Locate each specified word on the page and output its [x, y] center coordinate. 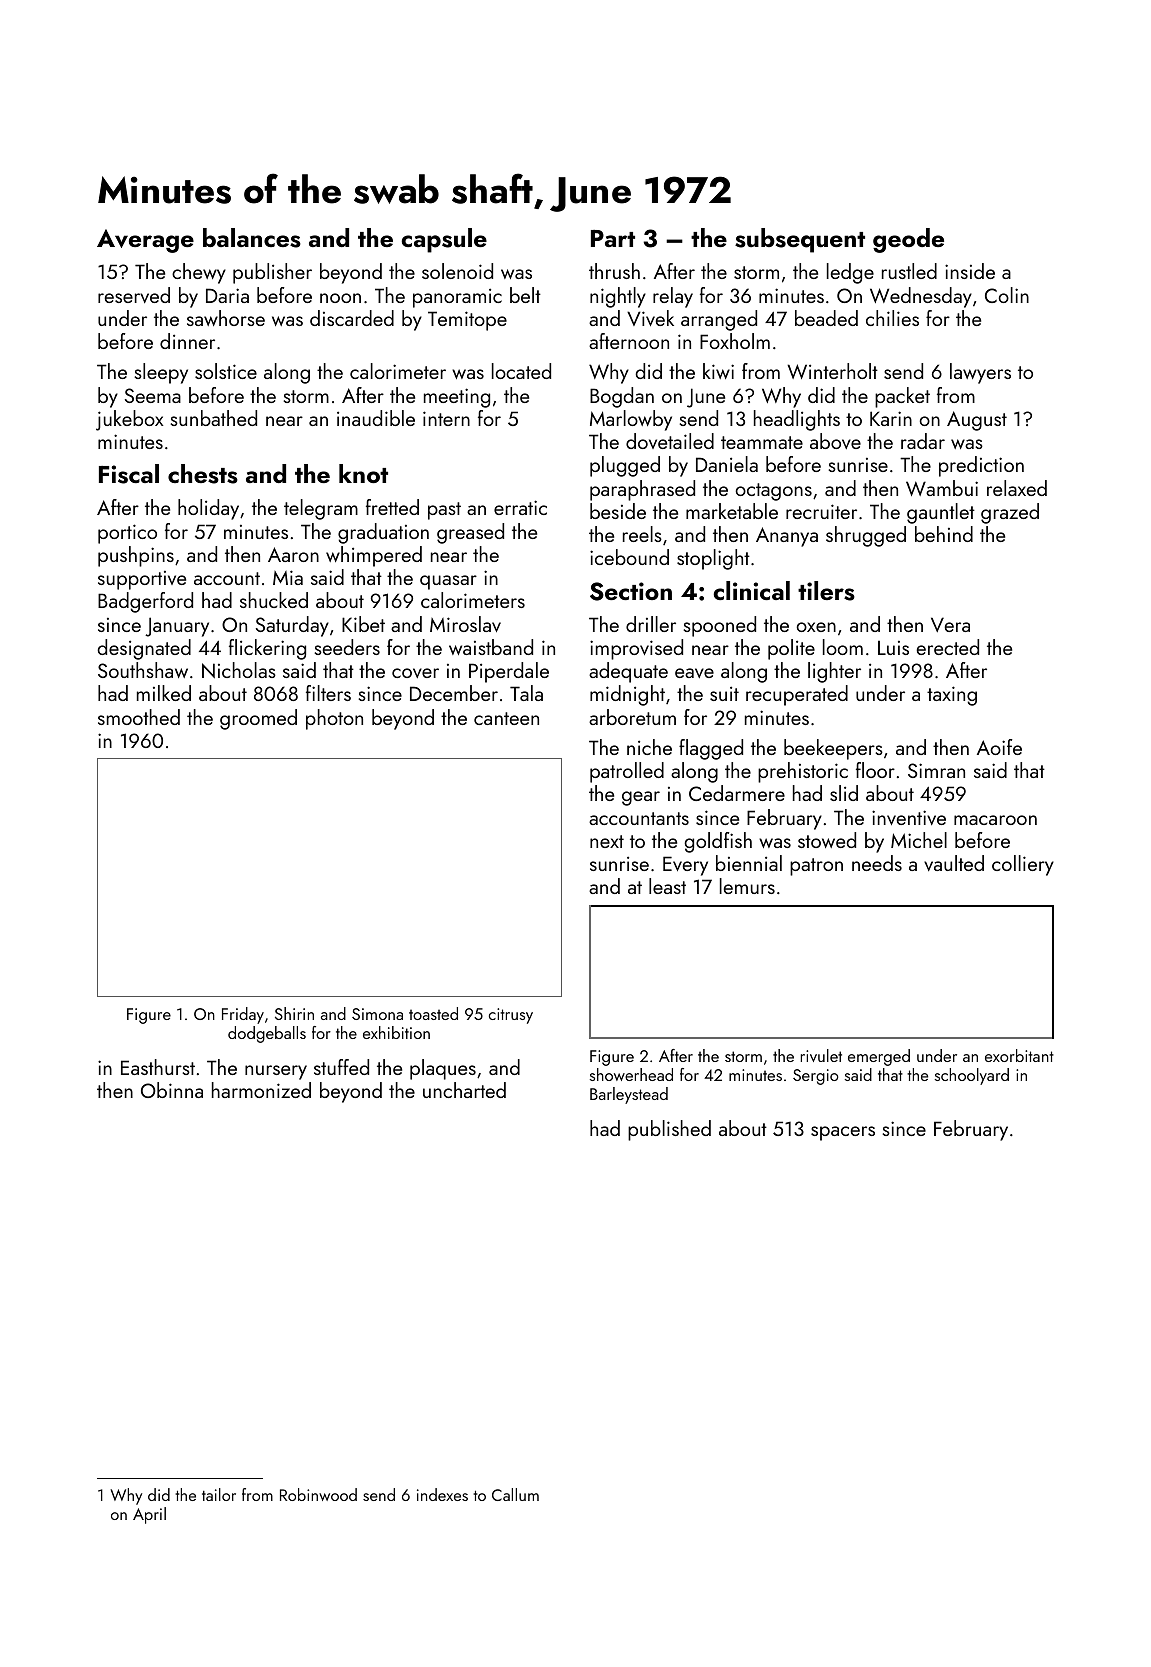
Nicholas [239, 670]
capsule [444, 240]
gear [641, 798]
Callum [515, 1494]
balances [252, 238]
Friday [243, 1015]
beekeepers [833, 749]
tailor [219, 1494]
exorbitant [1019, 1055]
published [669, 1130]
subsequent [800, 240]
